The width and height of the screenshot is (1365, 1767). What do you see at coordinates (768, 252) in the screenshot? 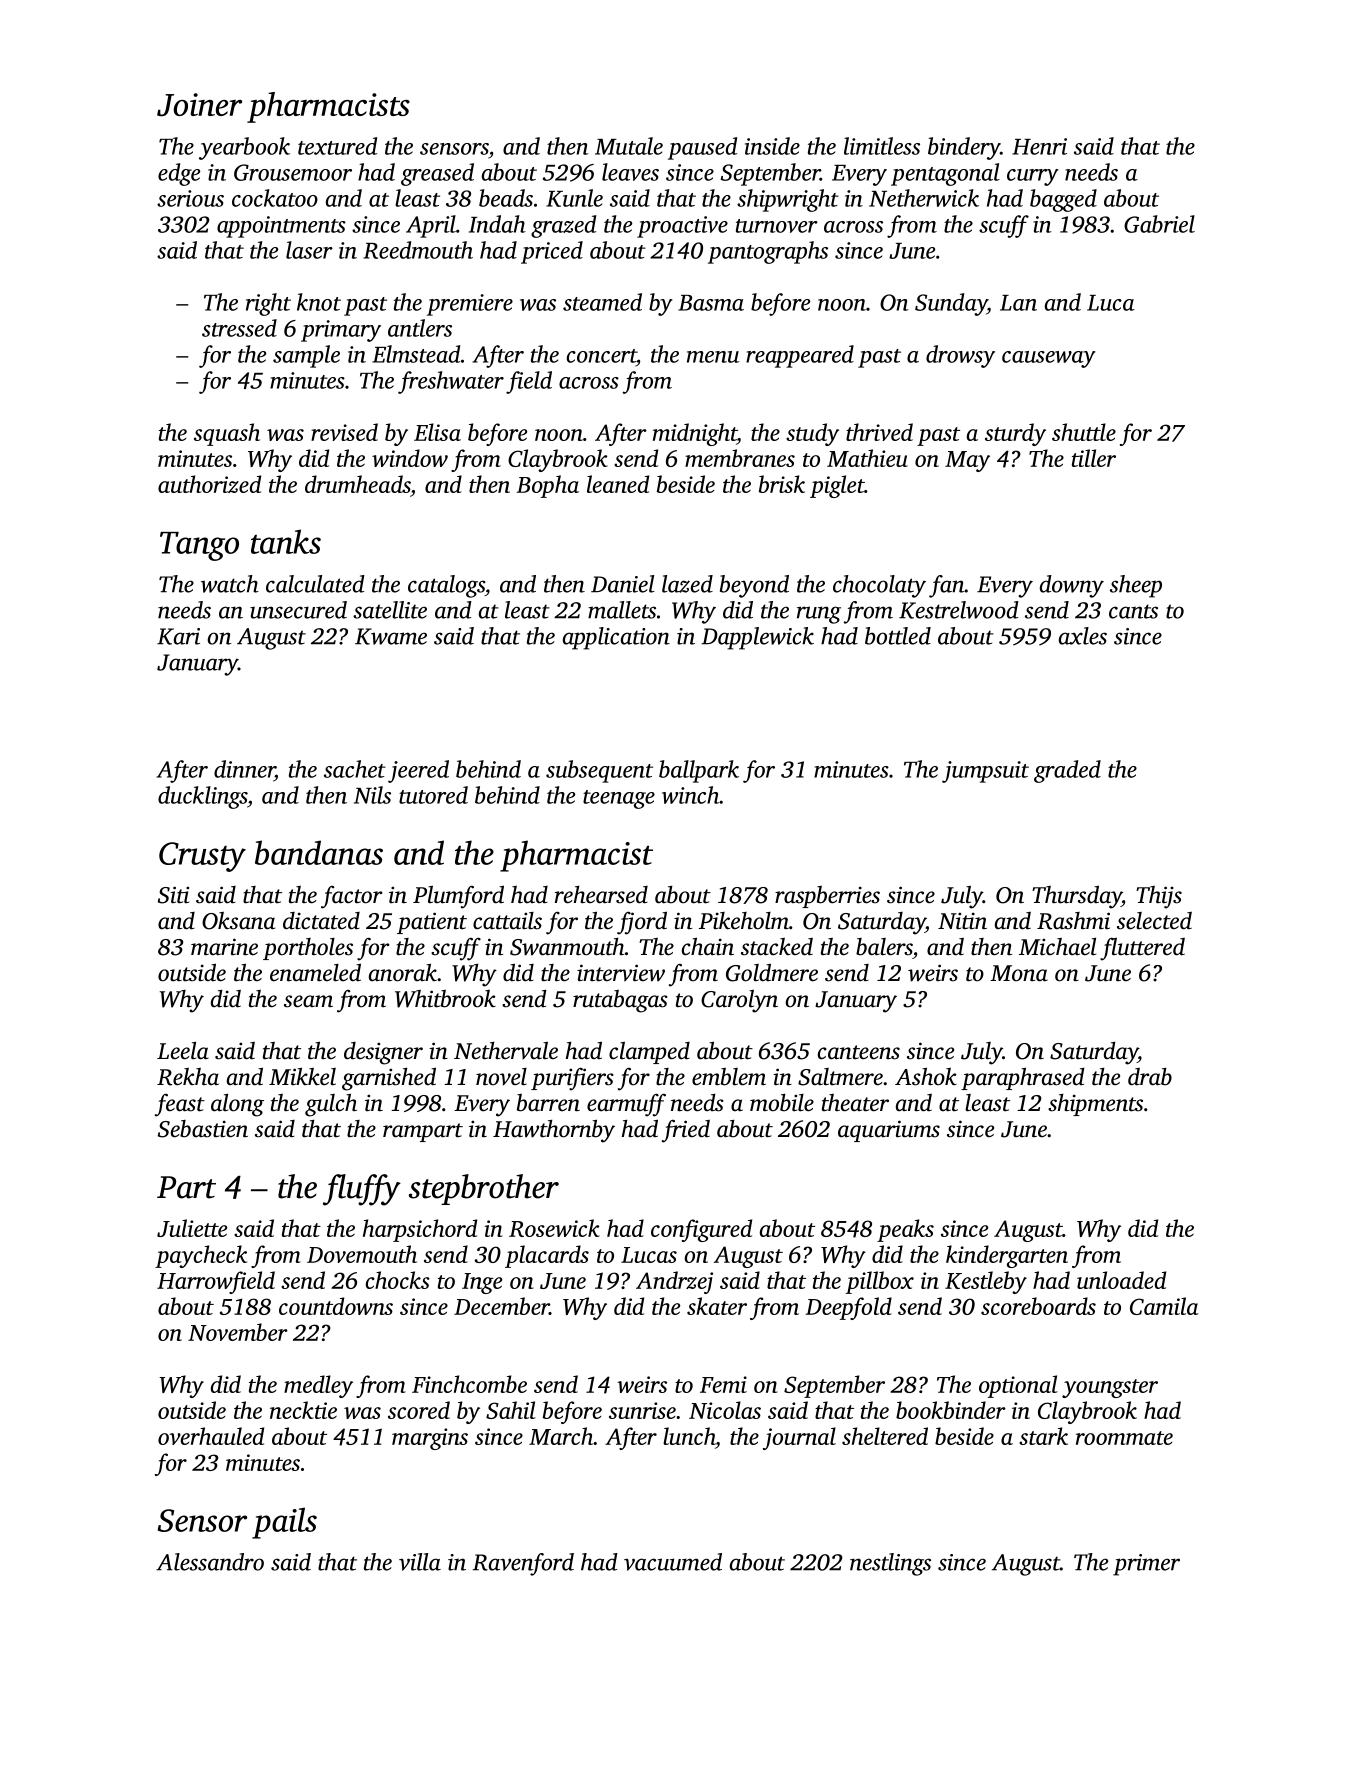
I see `pantographs` at bounding box center [768, 252].
